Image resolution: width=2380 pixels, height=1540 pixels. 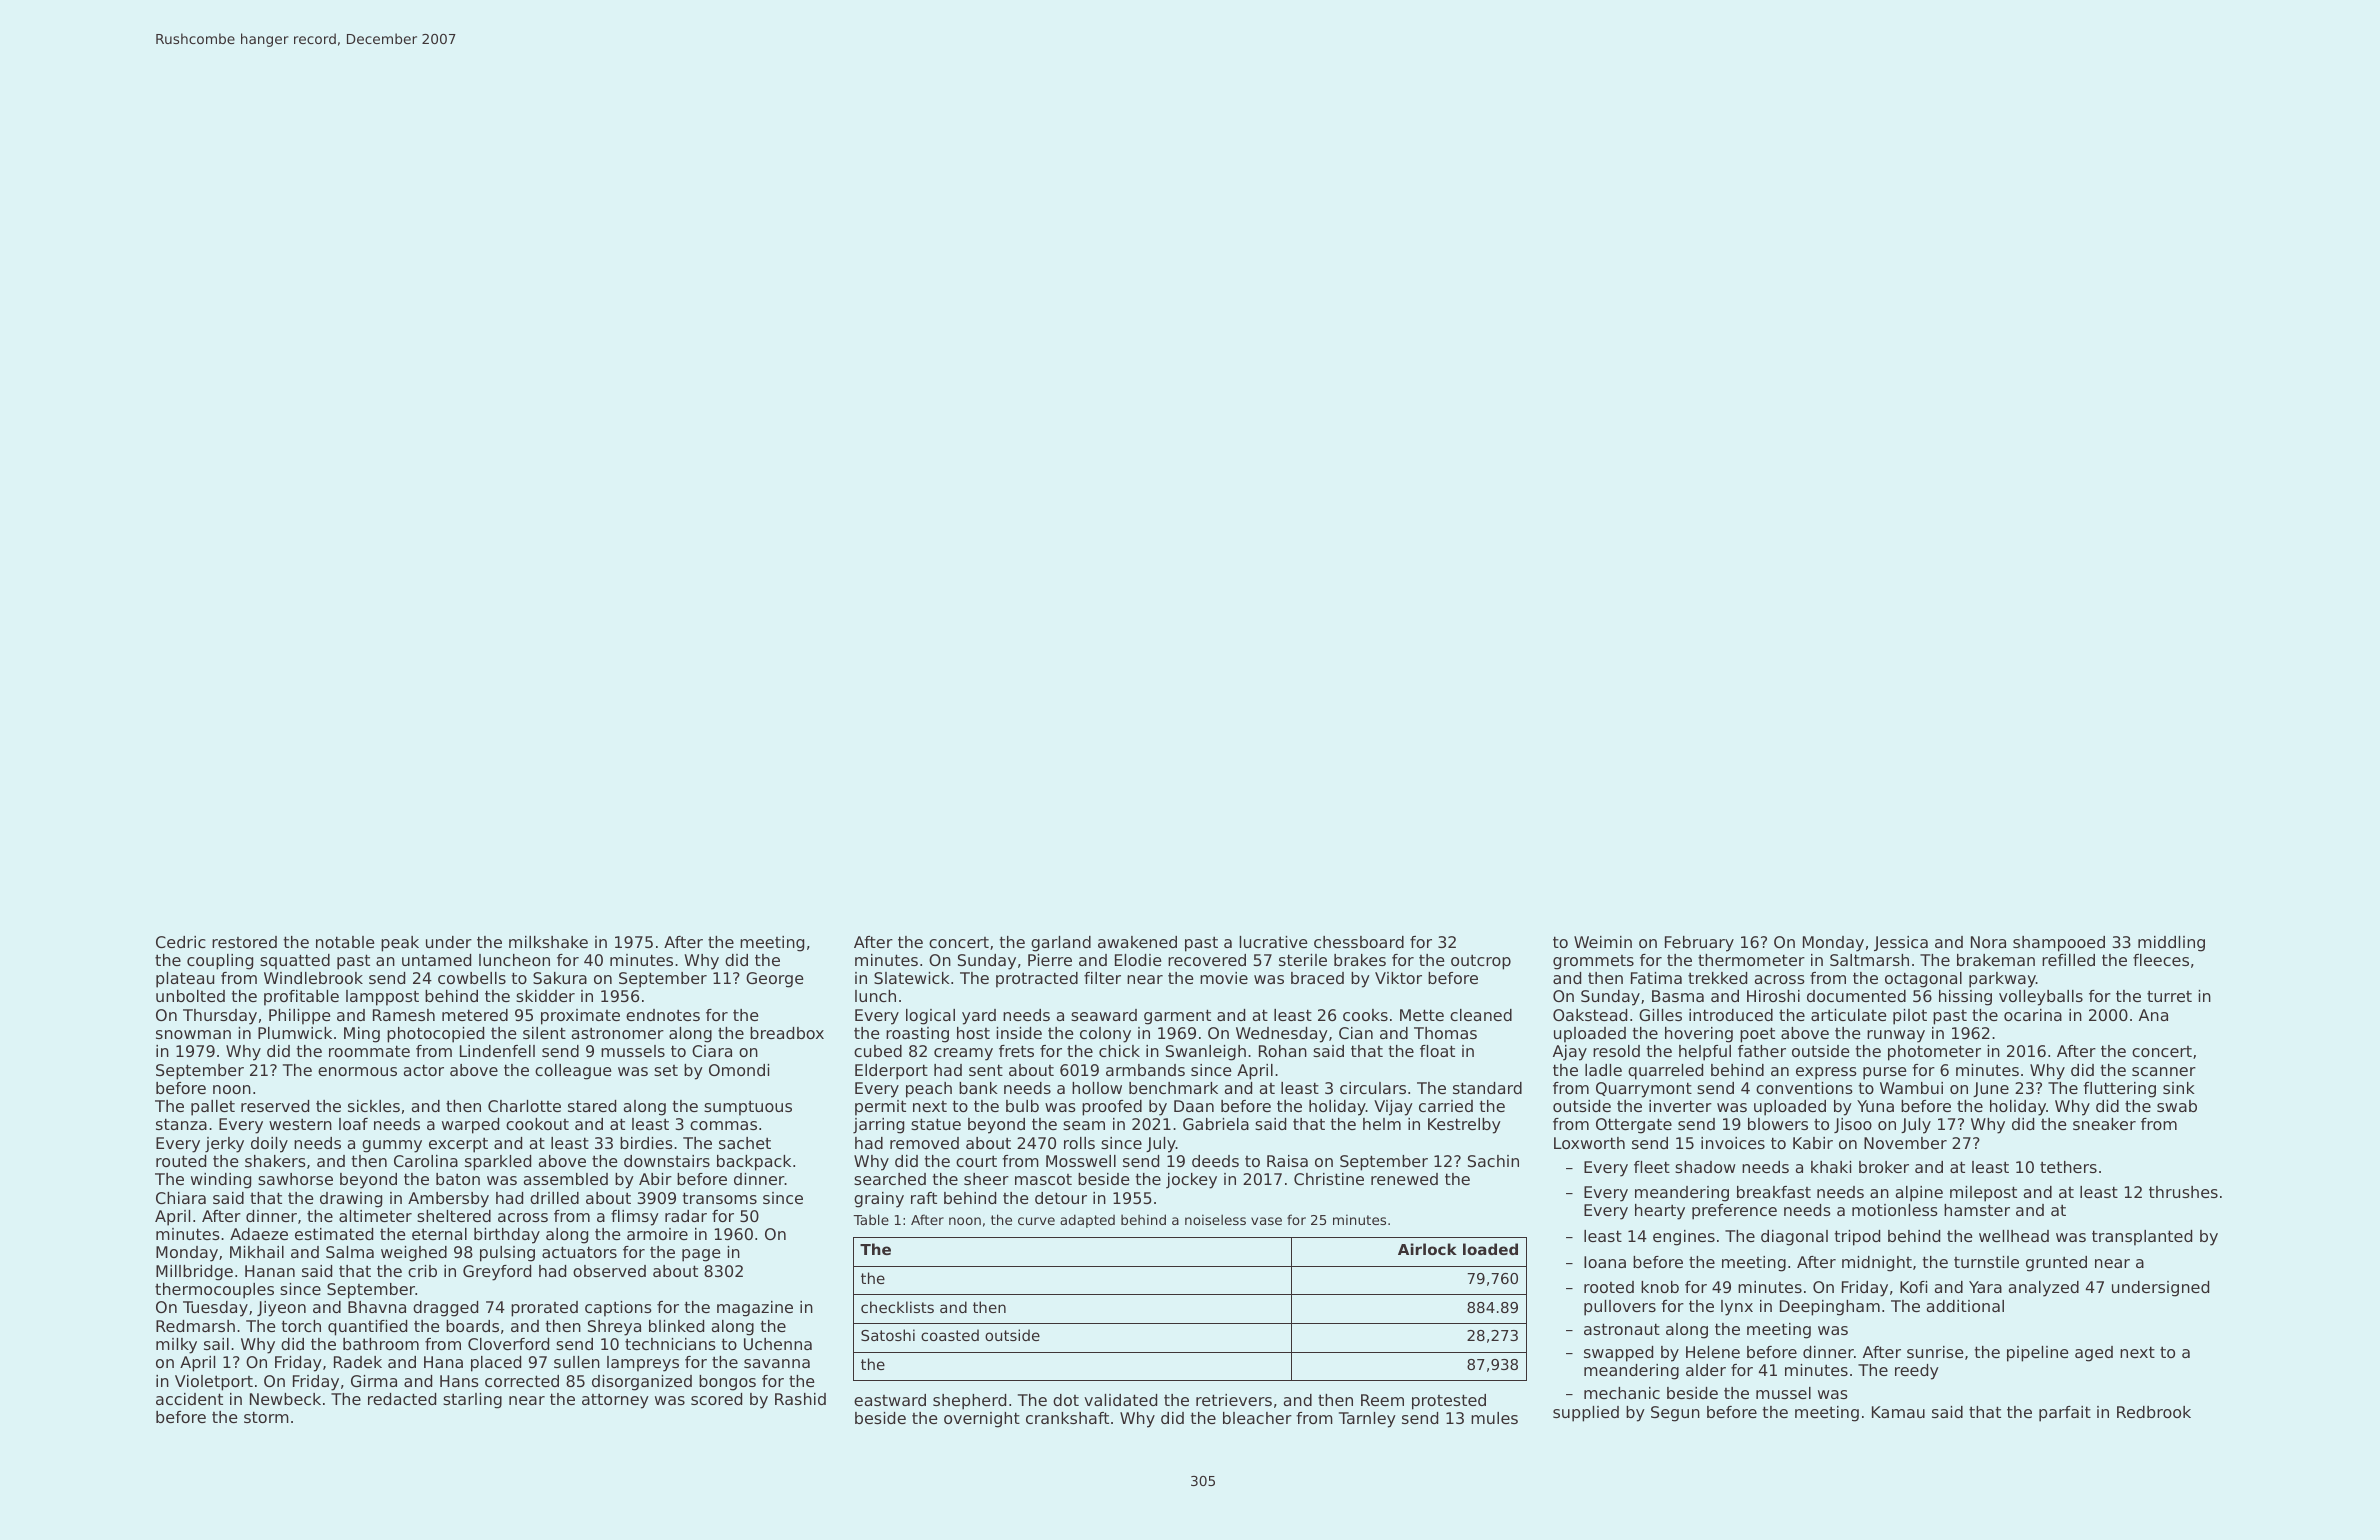 What do you see at coordinates (950, 1335) in the screenshot?
I see `coasted` at bounding box center [950, 1335].
